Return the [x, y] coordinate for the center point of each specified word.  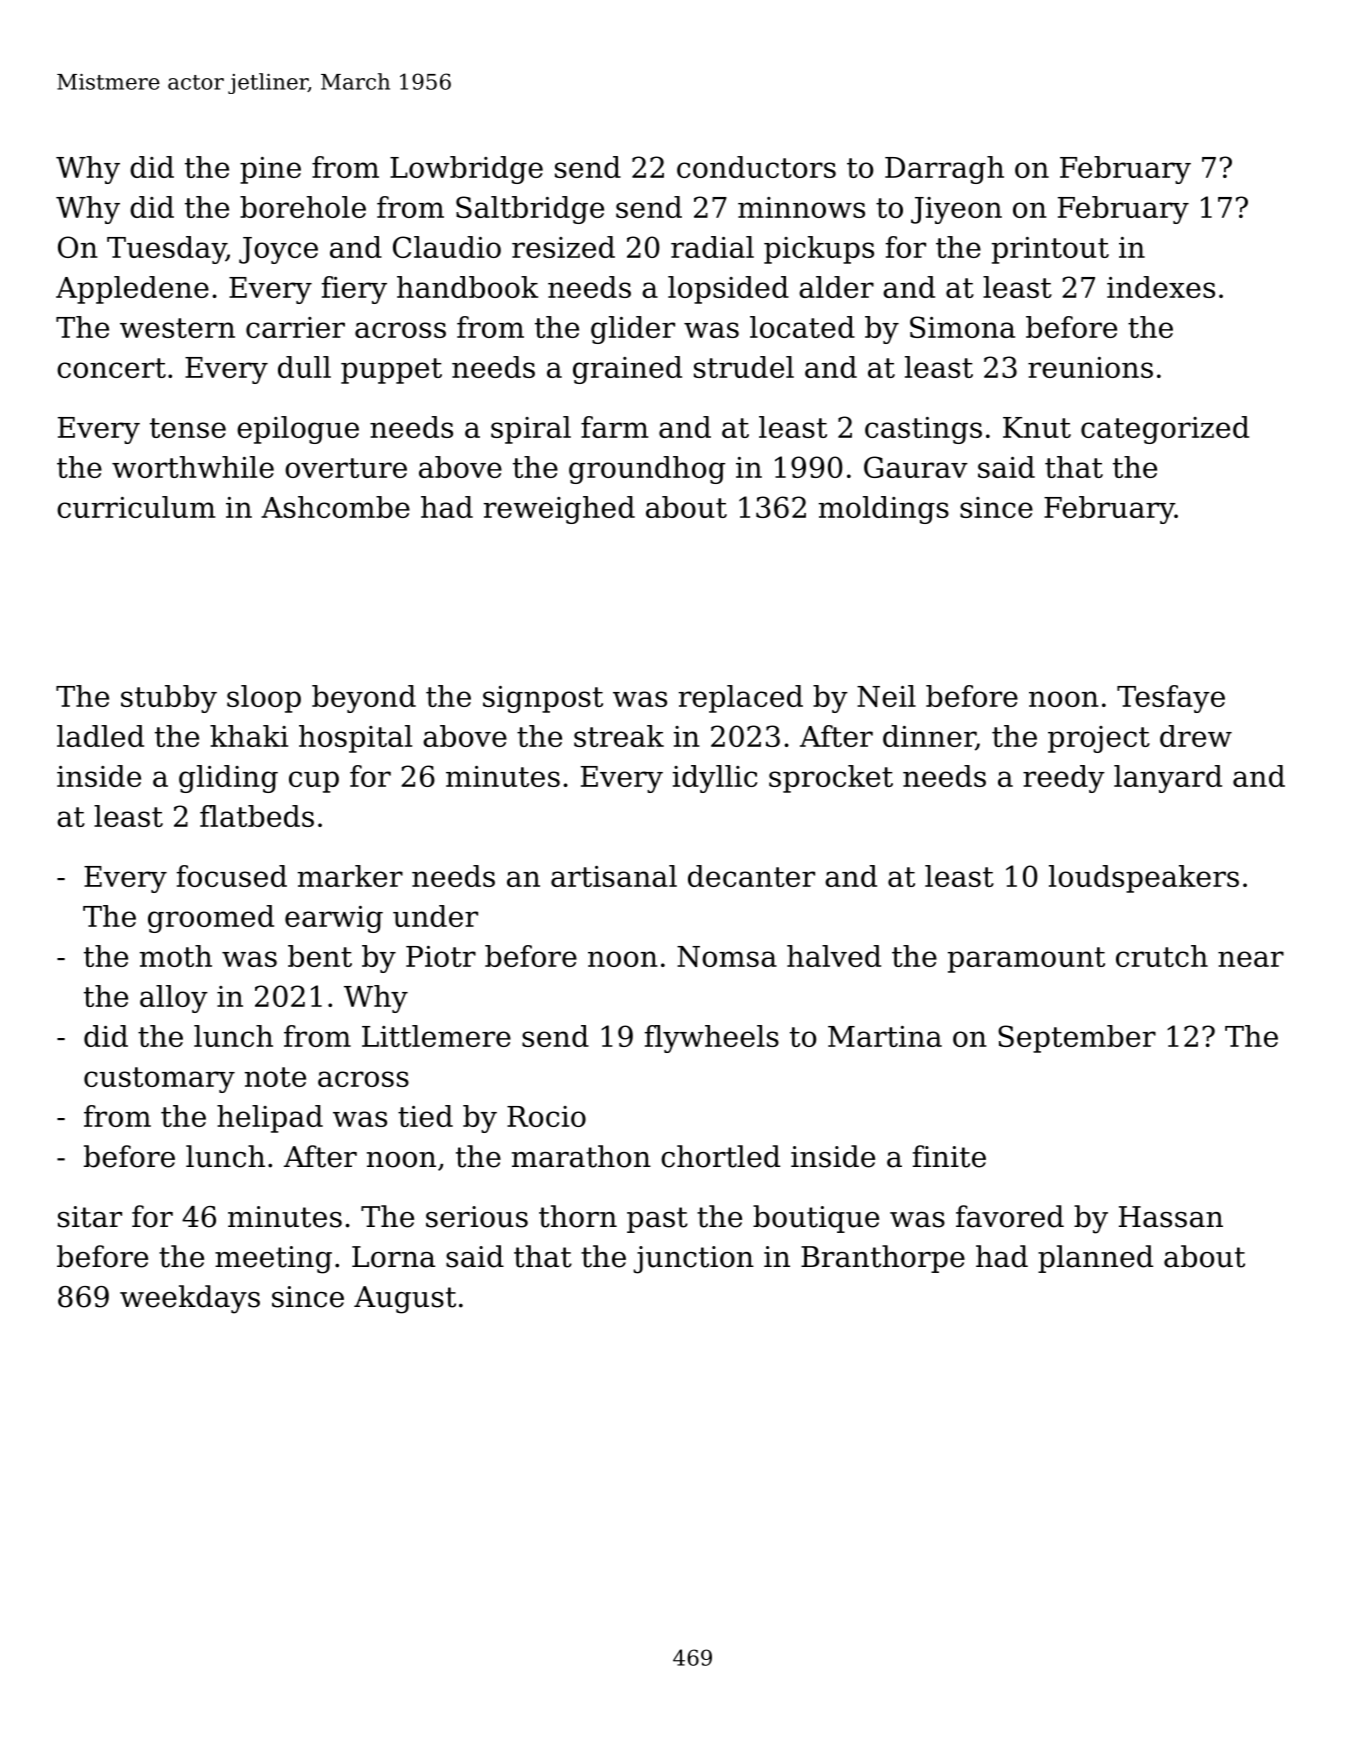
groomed [211, 919]
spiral [531, 430]
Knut [1037, 427]
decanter [751, 876]
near [1251, 959]
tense [188, 428]
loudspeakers [1144, 879]
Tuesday [166, 250]
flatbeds [257, 816]
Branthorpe [883, 1259]
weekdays [190, 1299]
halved [834, 956]
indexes [1161, 287]
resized [563, 247]
